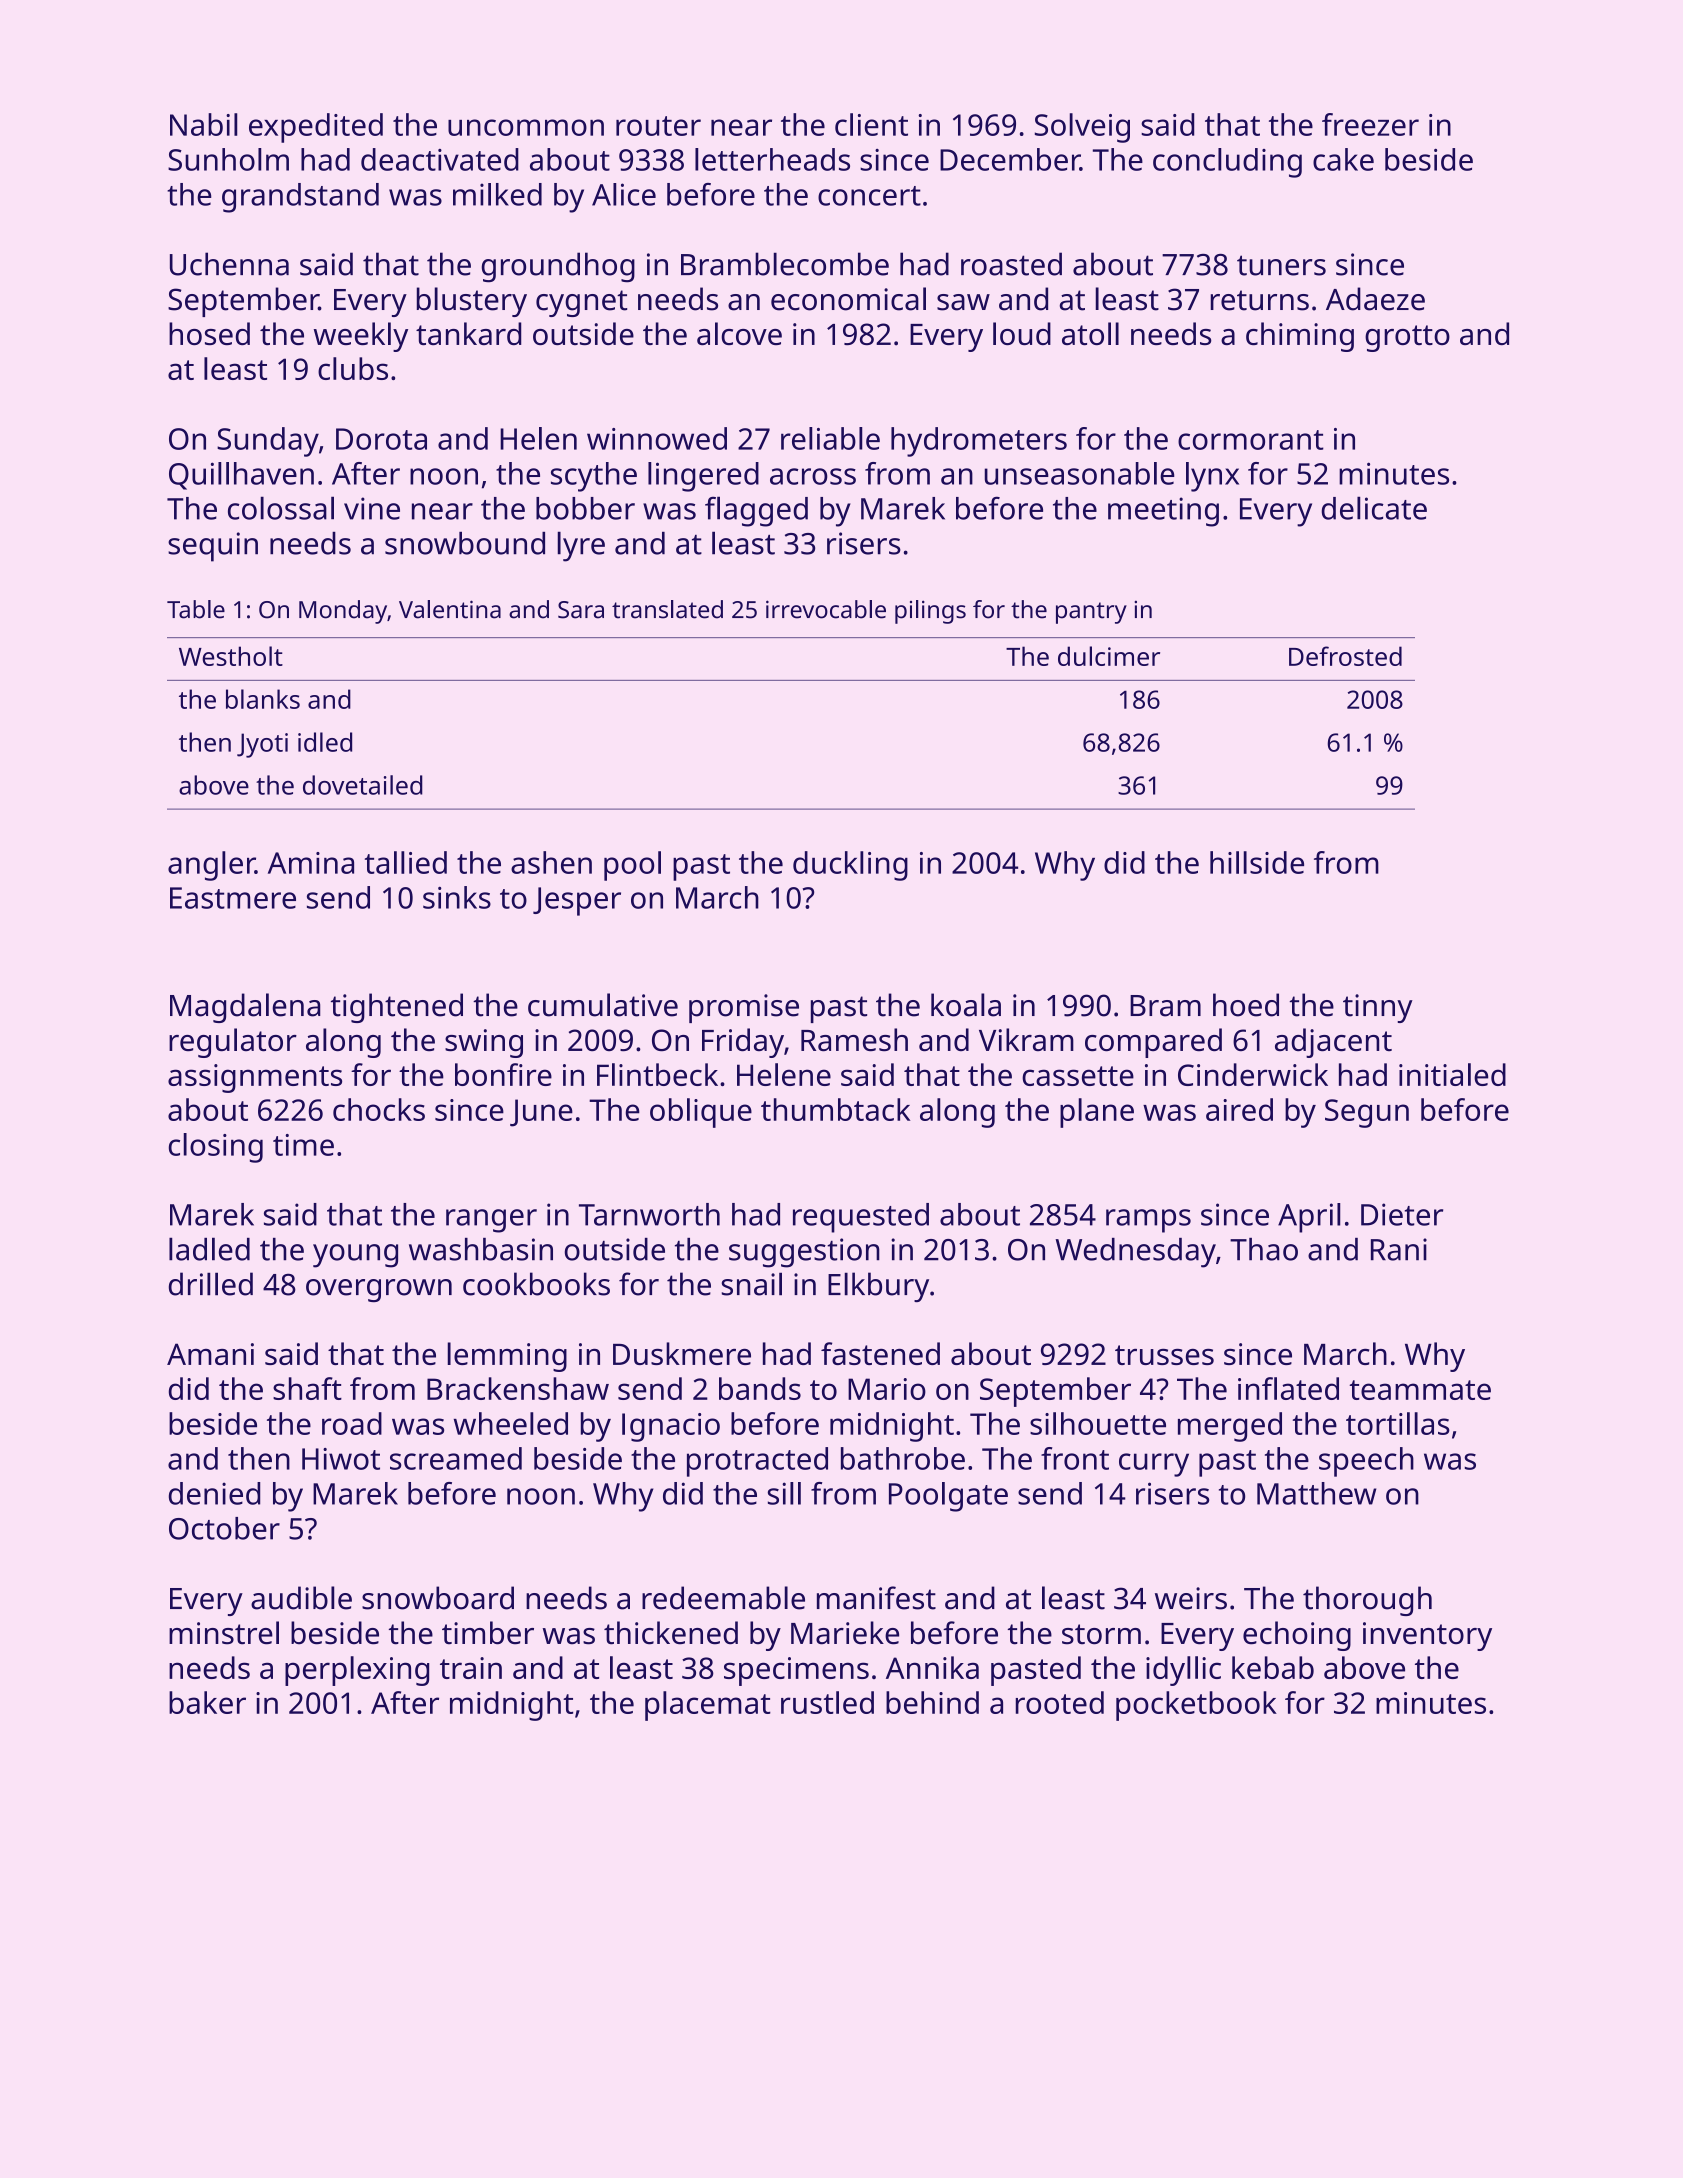 This screenshot has width=1683, height=2178. What do you see at coordinates (577, 901) in the screenshot?
I see `Jesper` at bounding box center [577, 901].
